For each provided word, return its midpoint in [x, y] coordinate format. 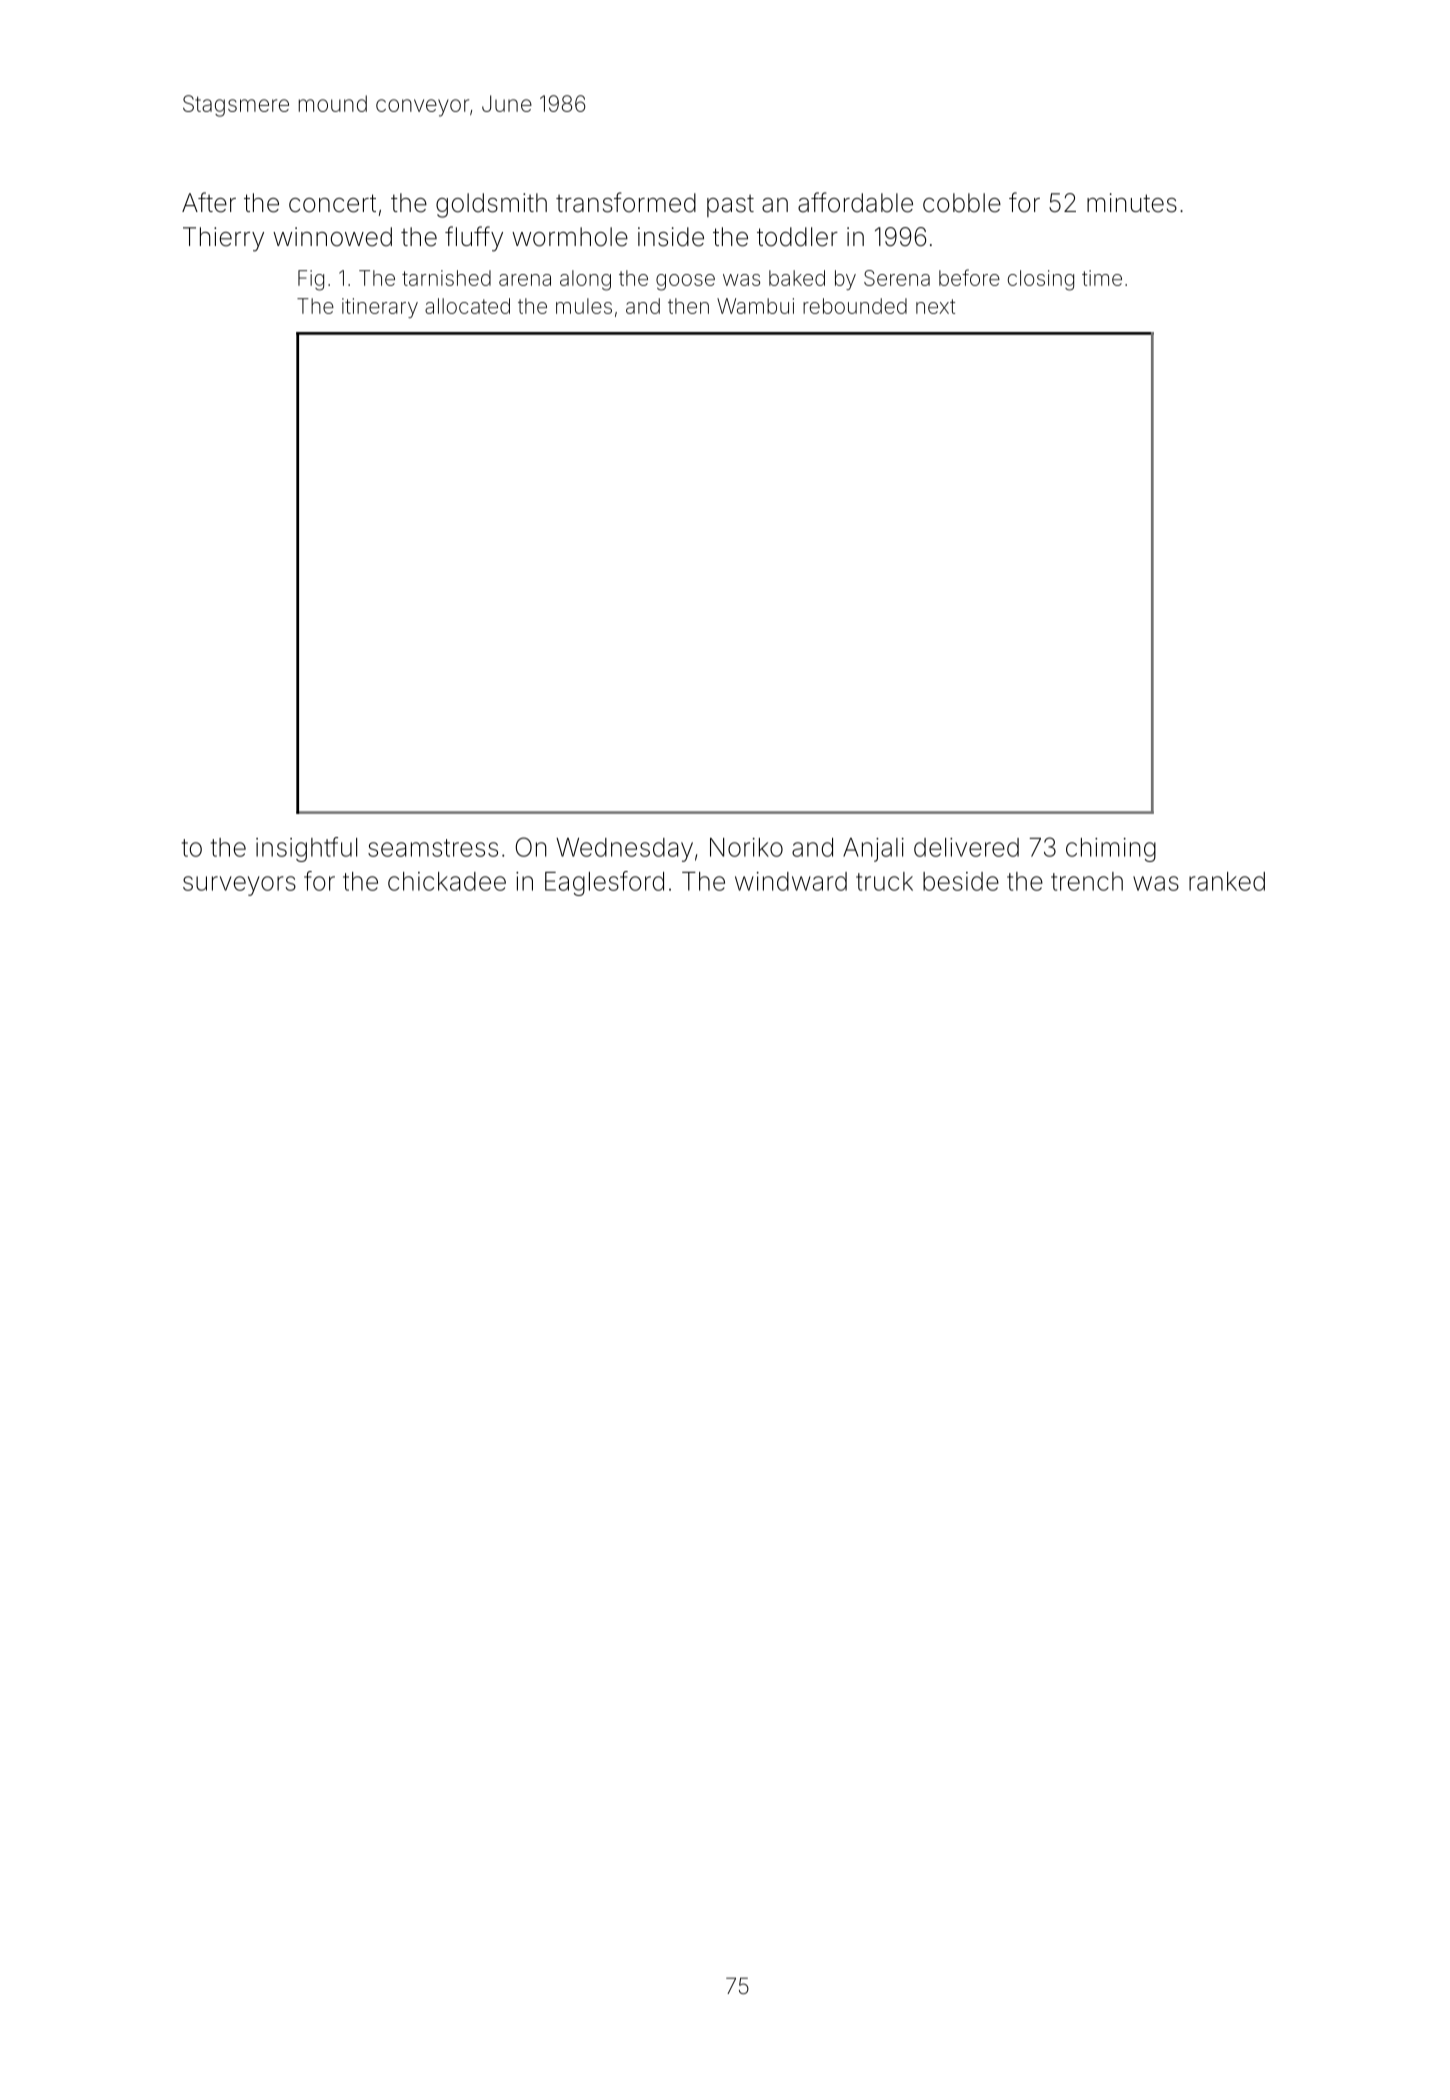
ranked [1227, 881]
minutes [1132, 203]
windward [791, 881]
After [209, 202]
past [730, 206]
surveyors [239, 886]
